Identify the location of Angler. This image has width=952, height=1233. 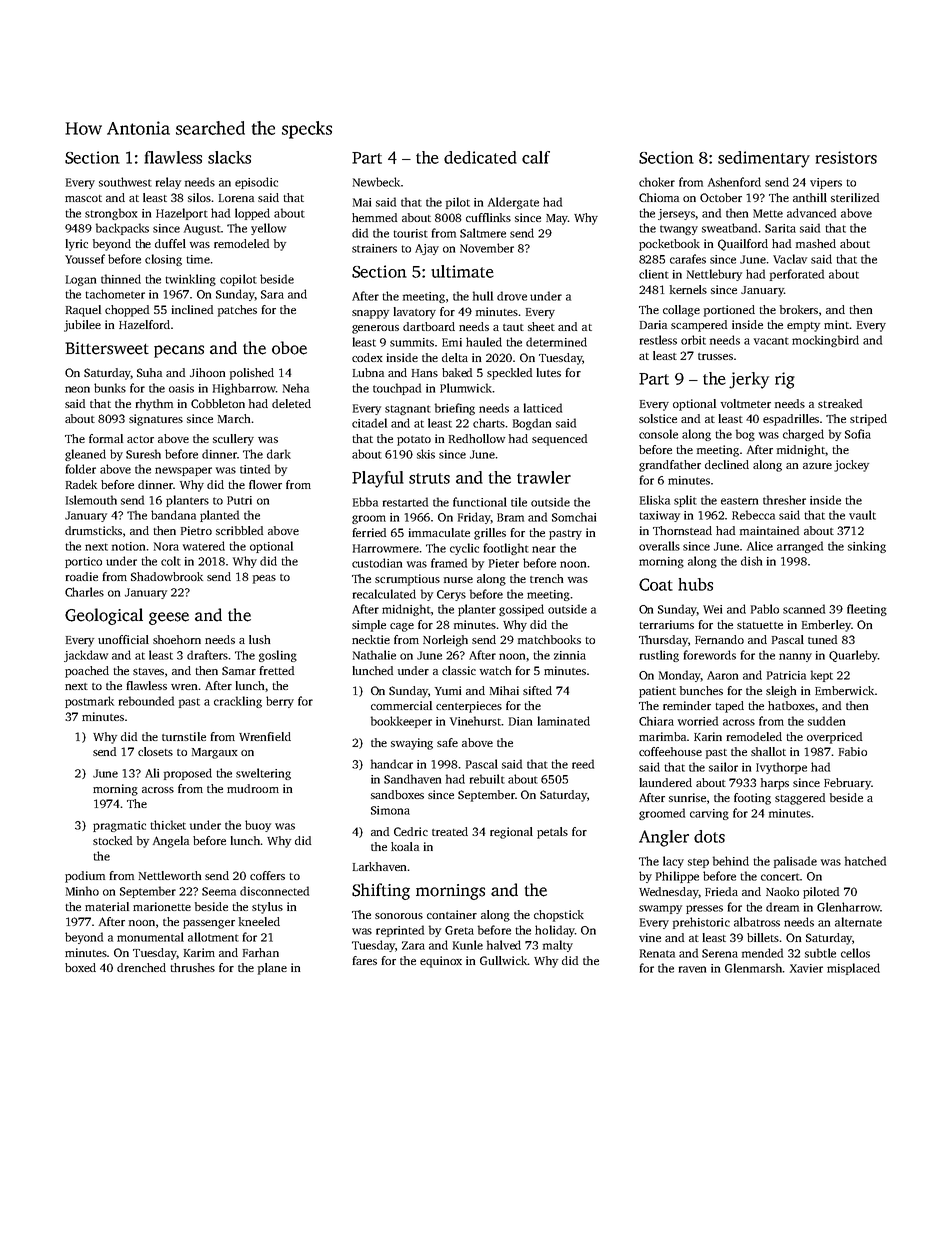
(664, 838).
